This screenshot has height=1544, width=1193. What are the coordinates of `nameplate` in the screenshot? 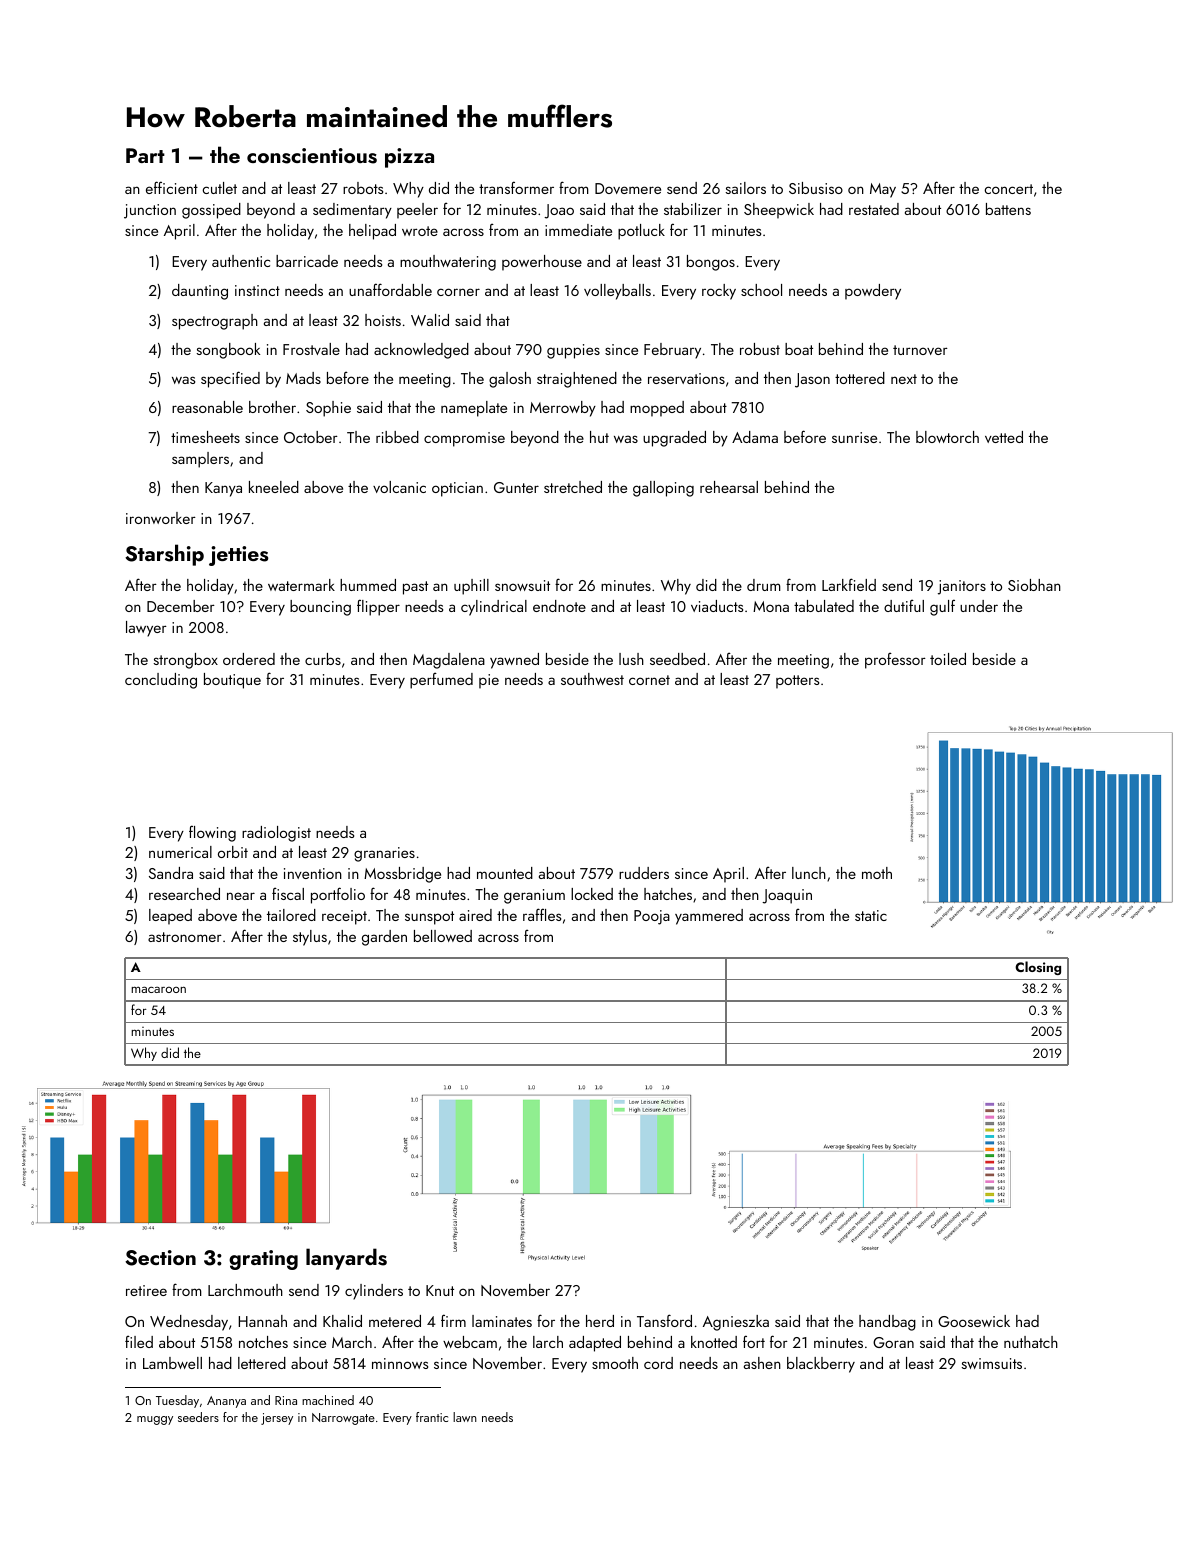 It's located at (474, 409).
